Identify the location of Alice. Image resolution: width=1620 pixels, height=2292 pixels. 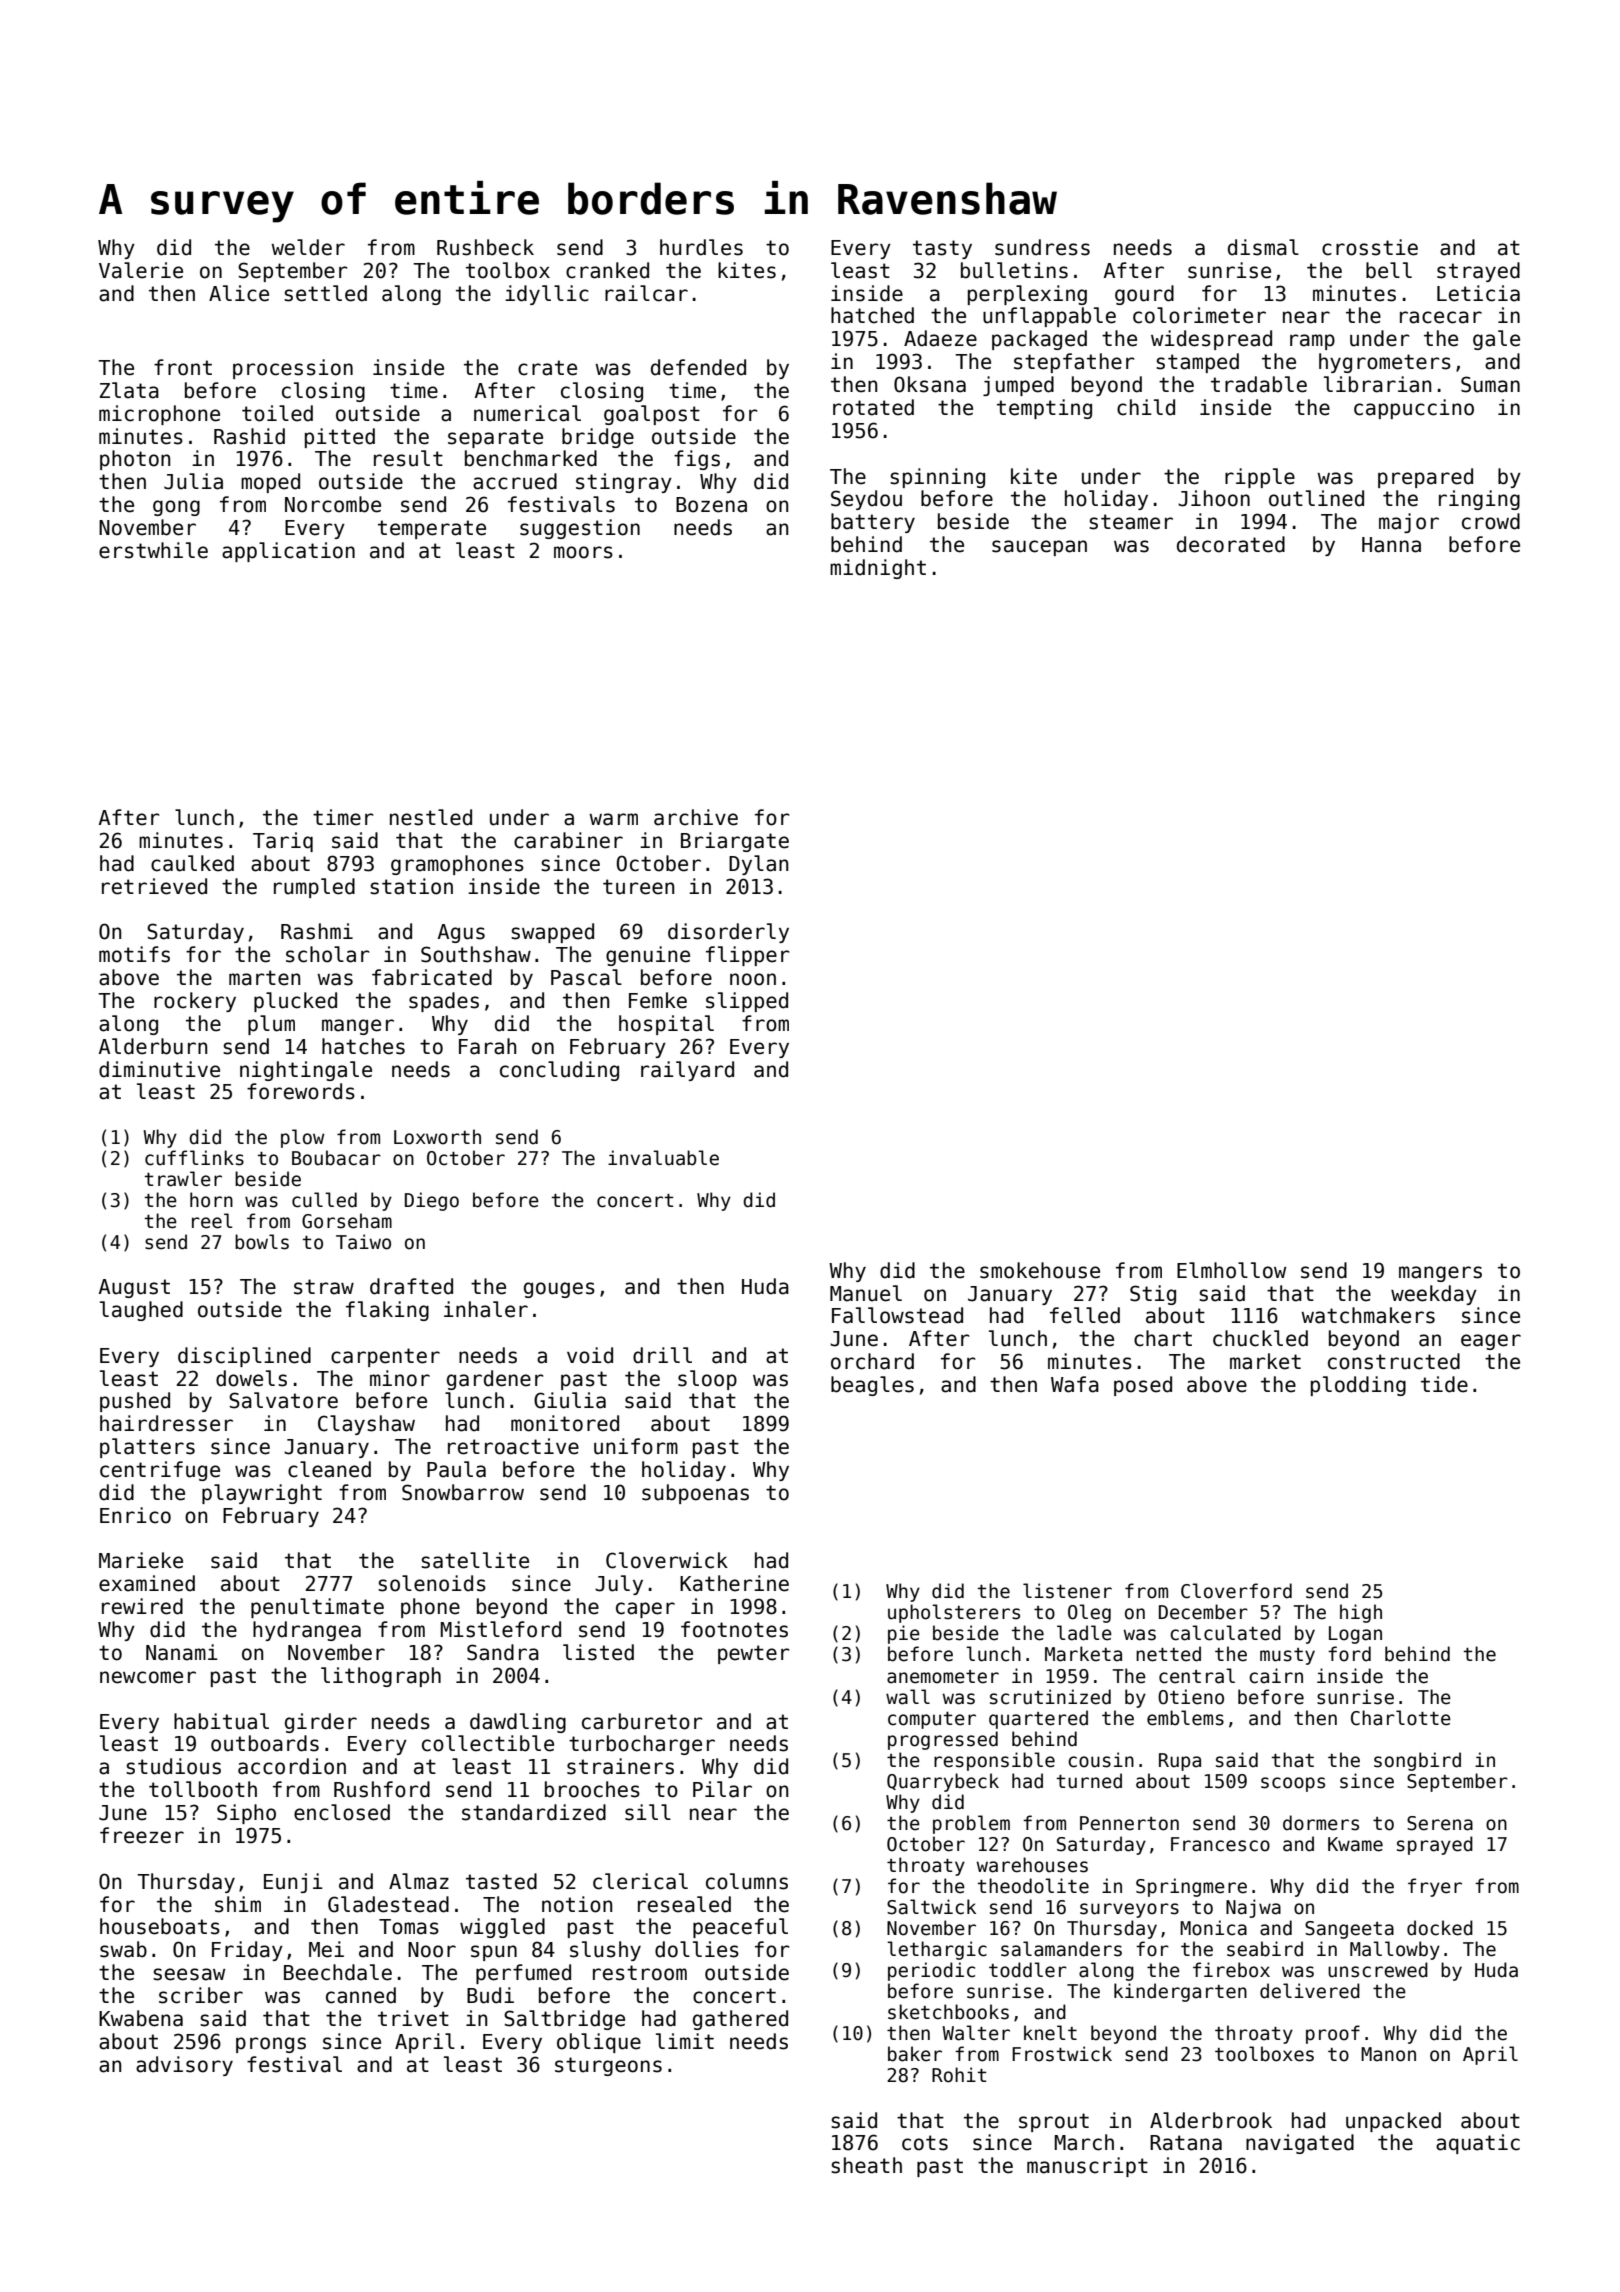
(239, 293).
